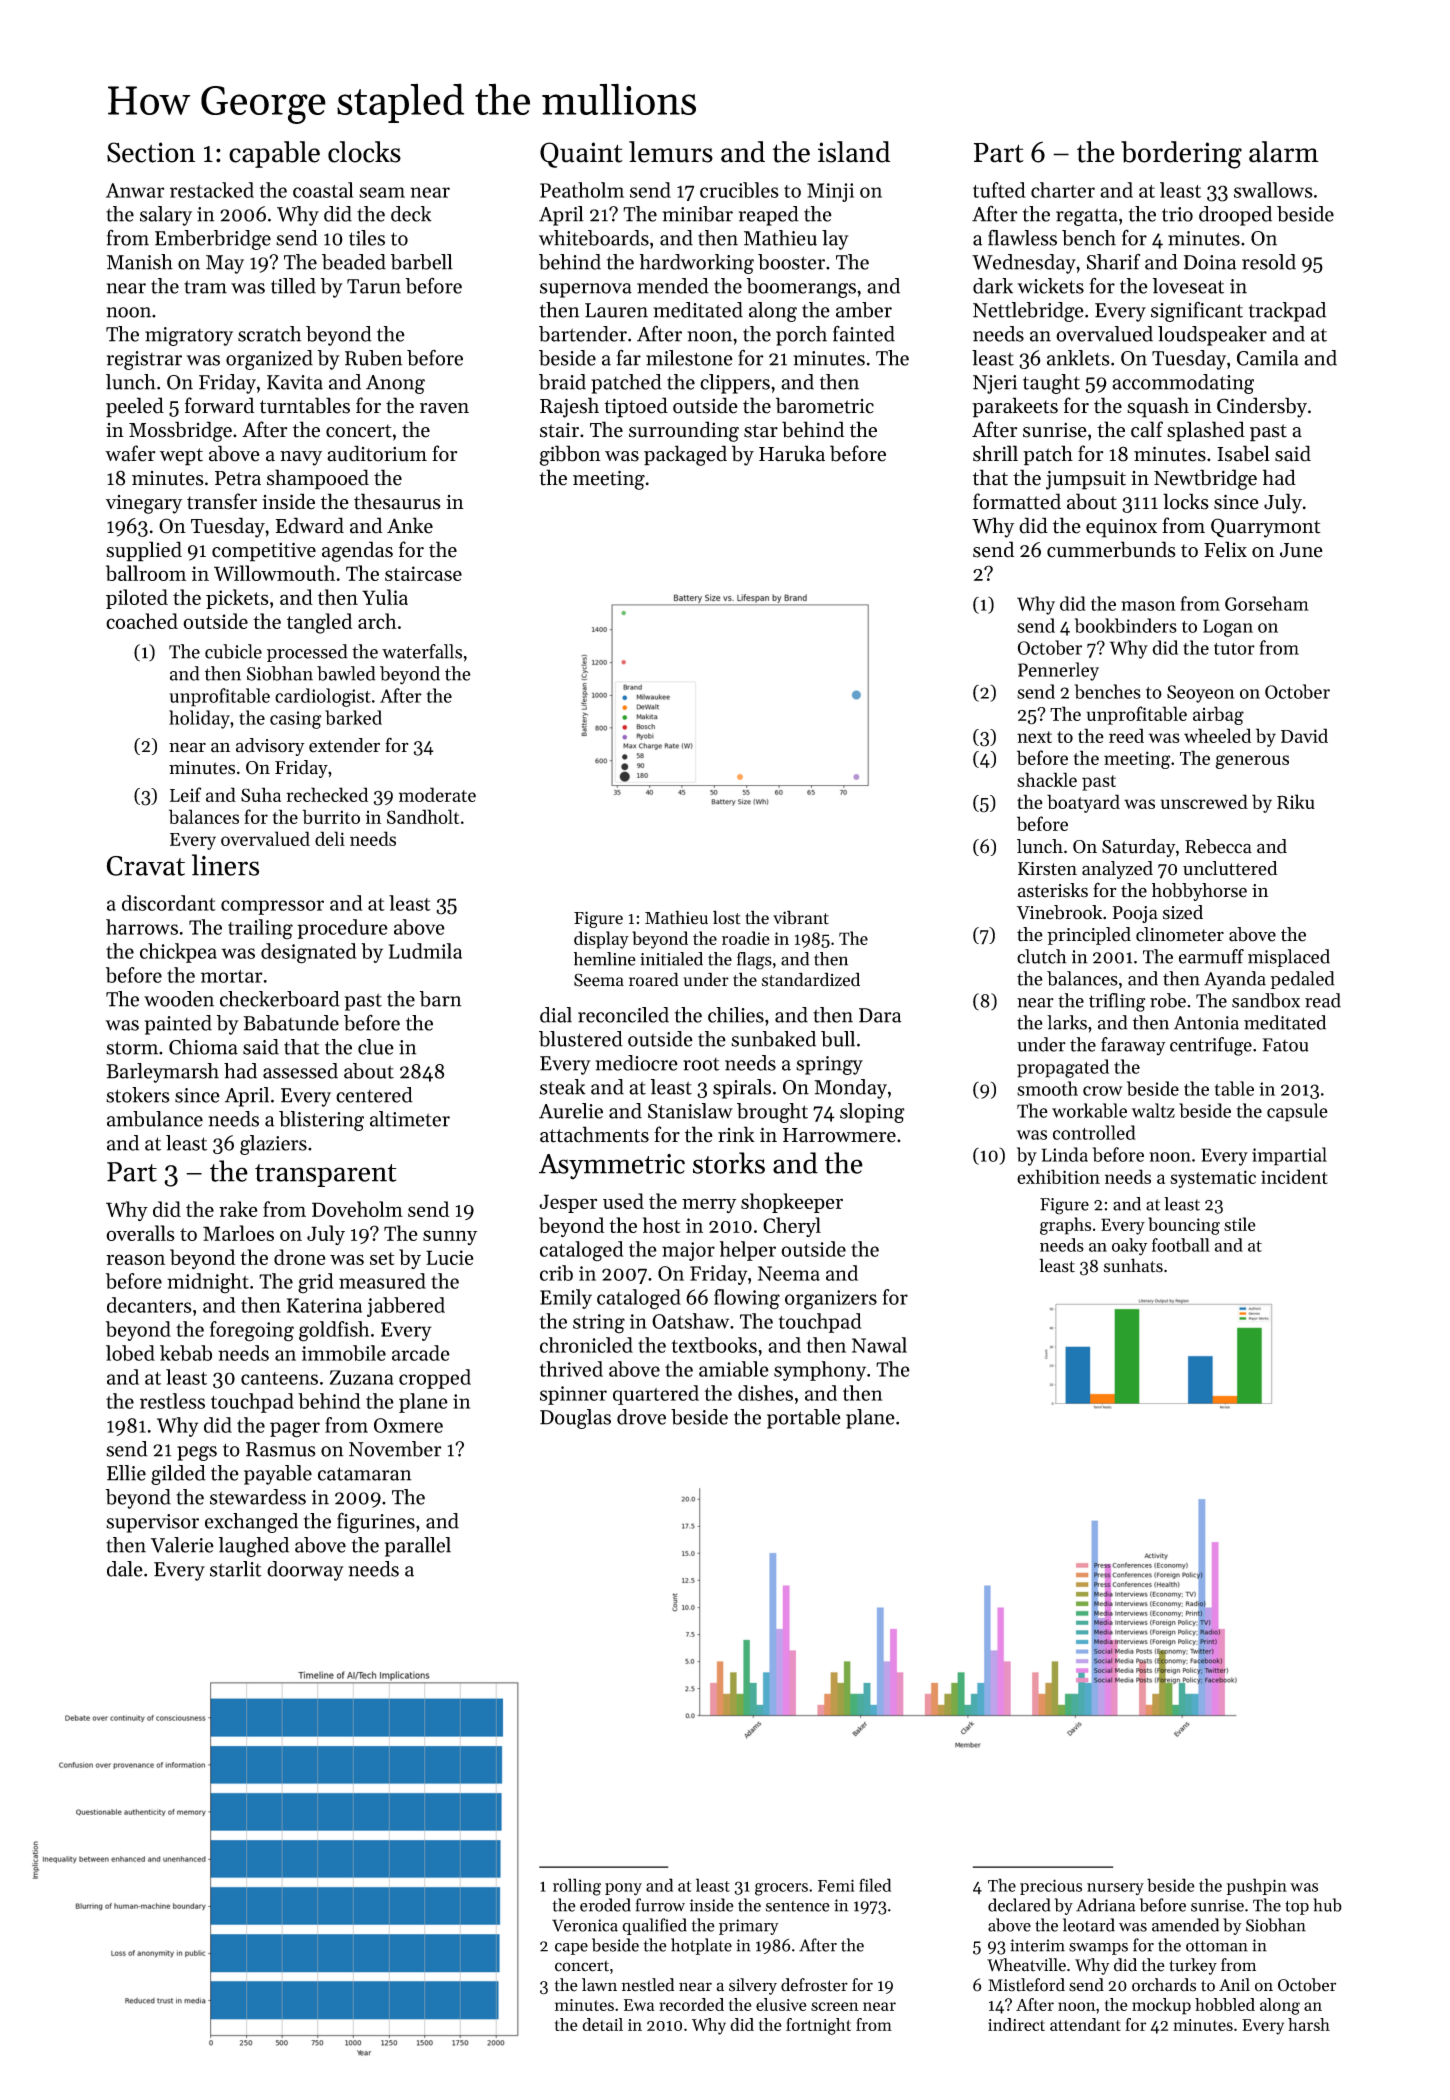 This document has height=2100, width=1450. I want to click on parallel, so click(418, 1547).
